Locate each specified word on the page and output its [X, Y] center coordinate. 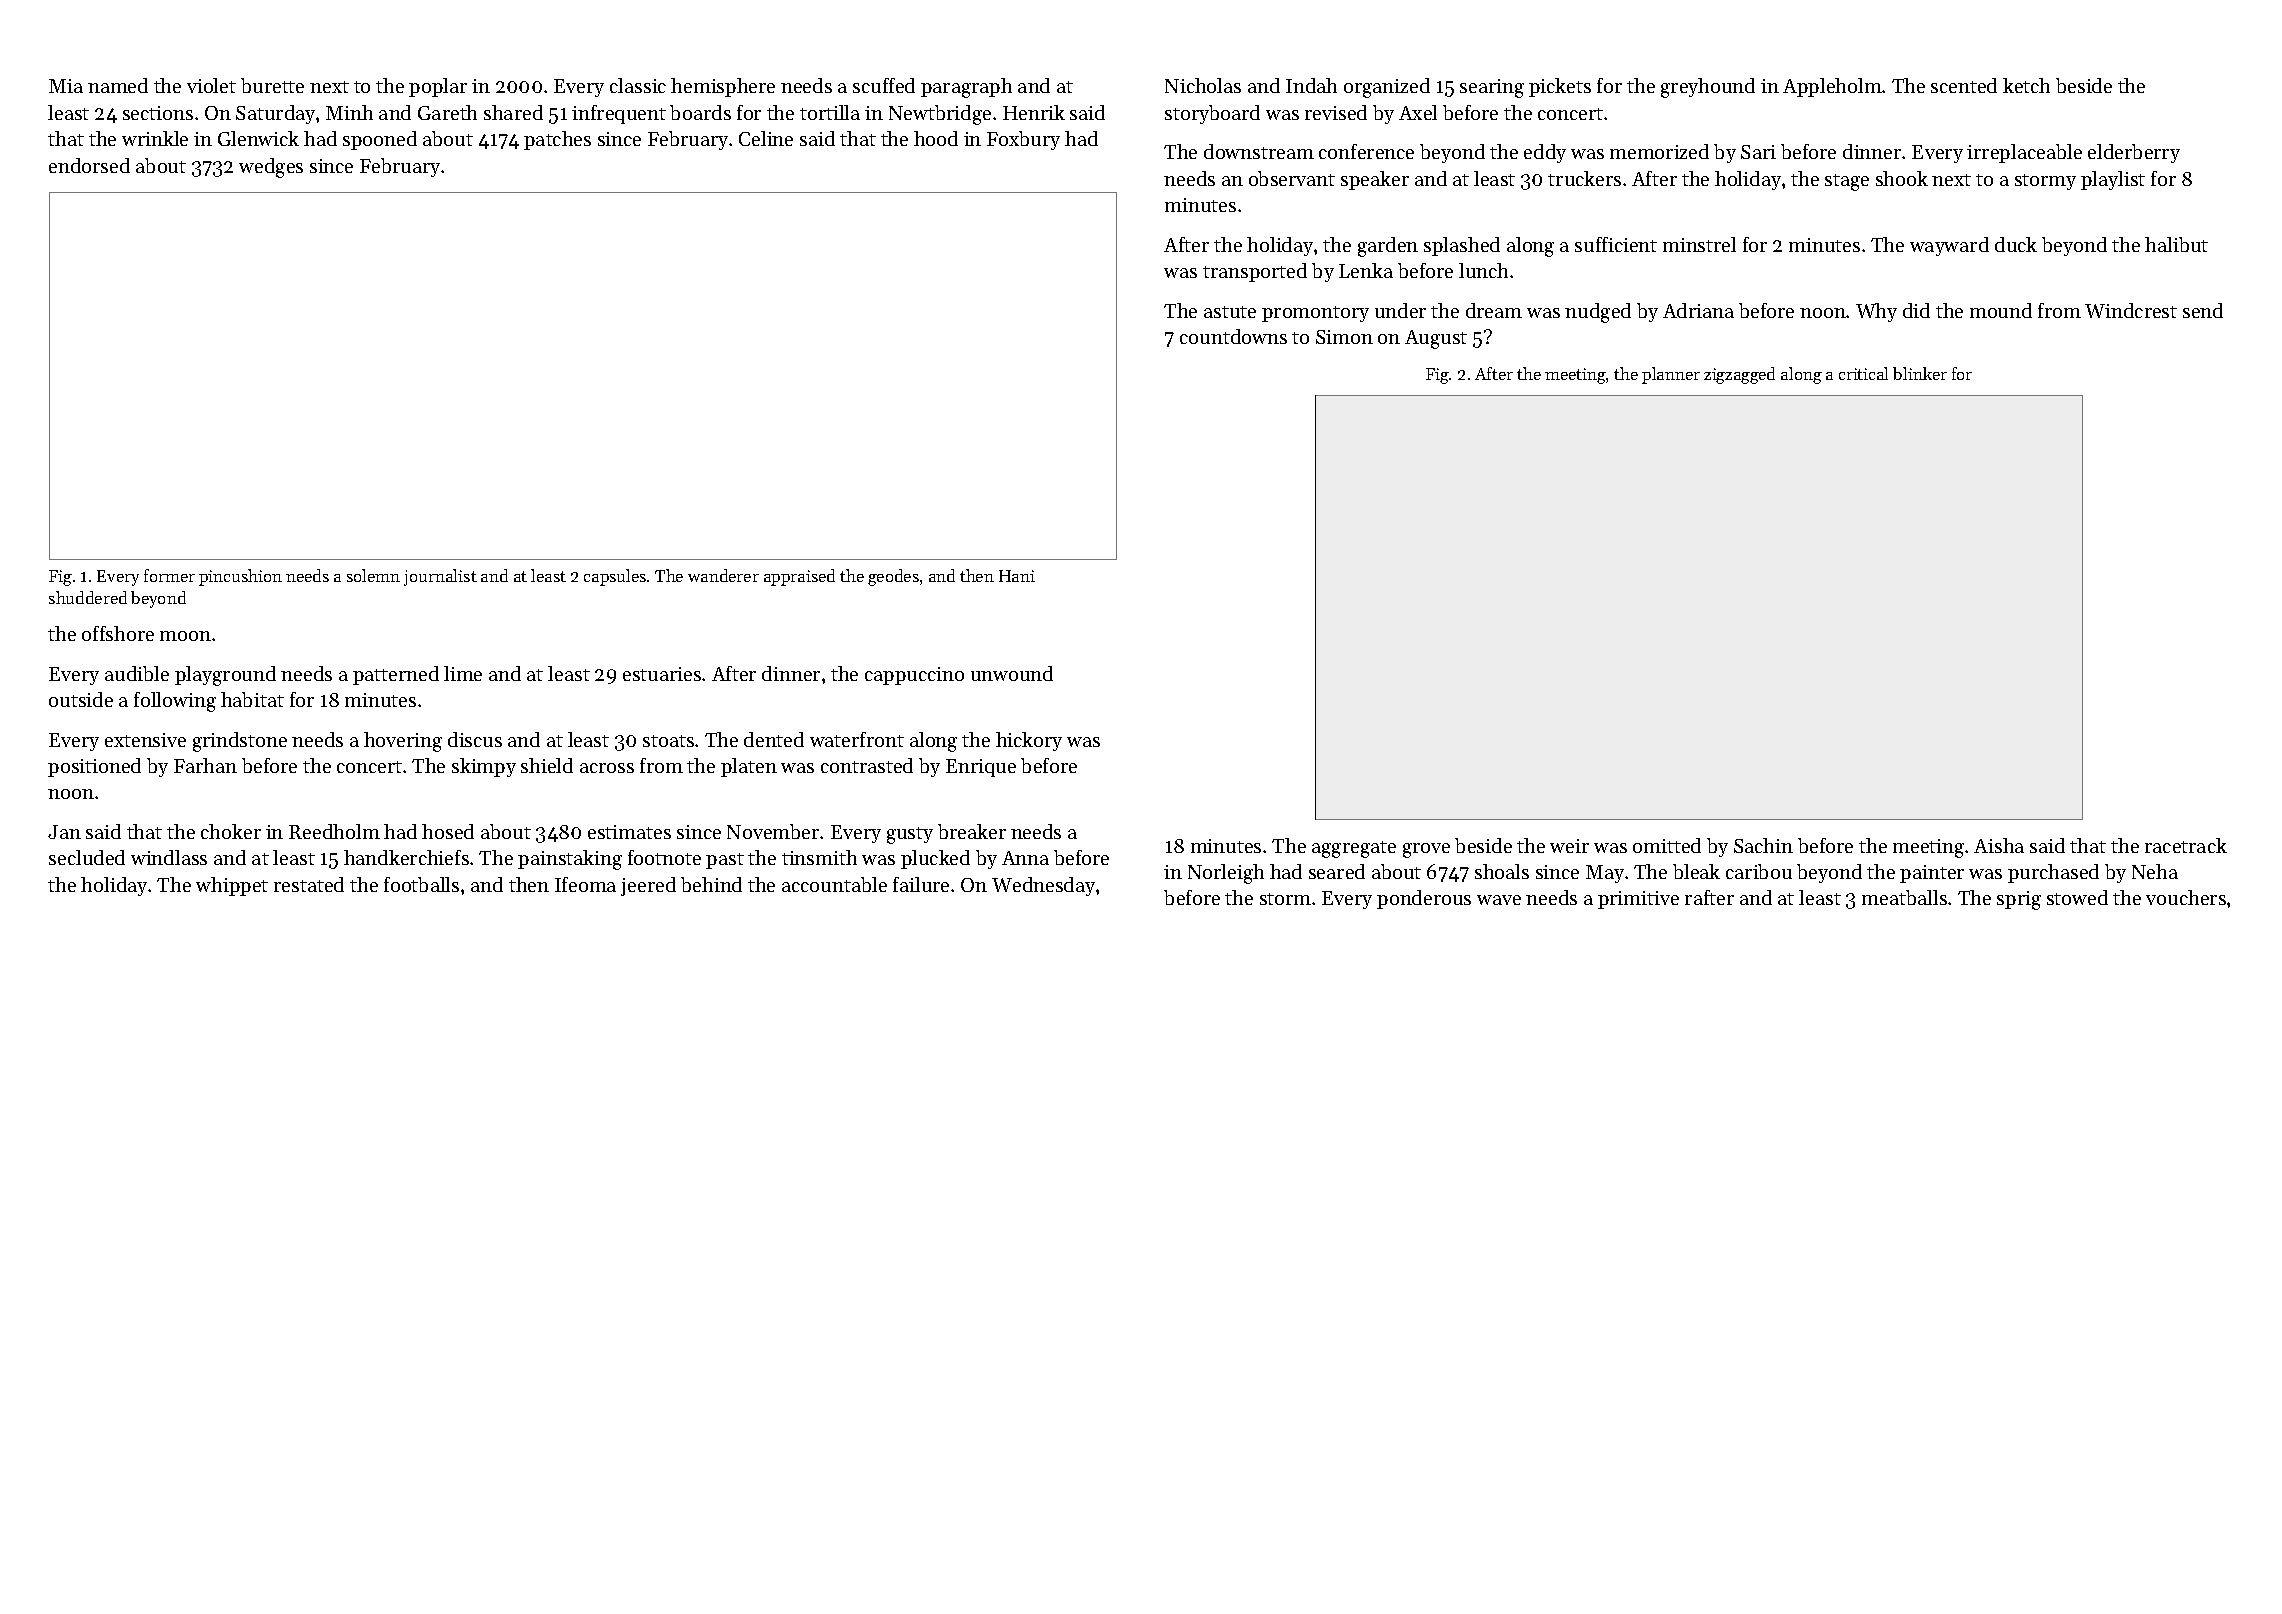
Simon [1344, 337]
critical [1863, 373]
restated [309, 884]
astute [1230, 312]
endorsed [89, 165]
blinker [1920, 373]
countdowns [1233, 336]
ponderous [1424, 899]
